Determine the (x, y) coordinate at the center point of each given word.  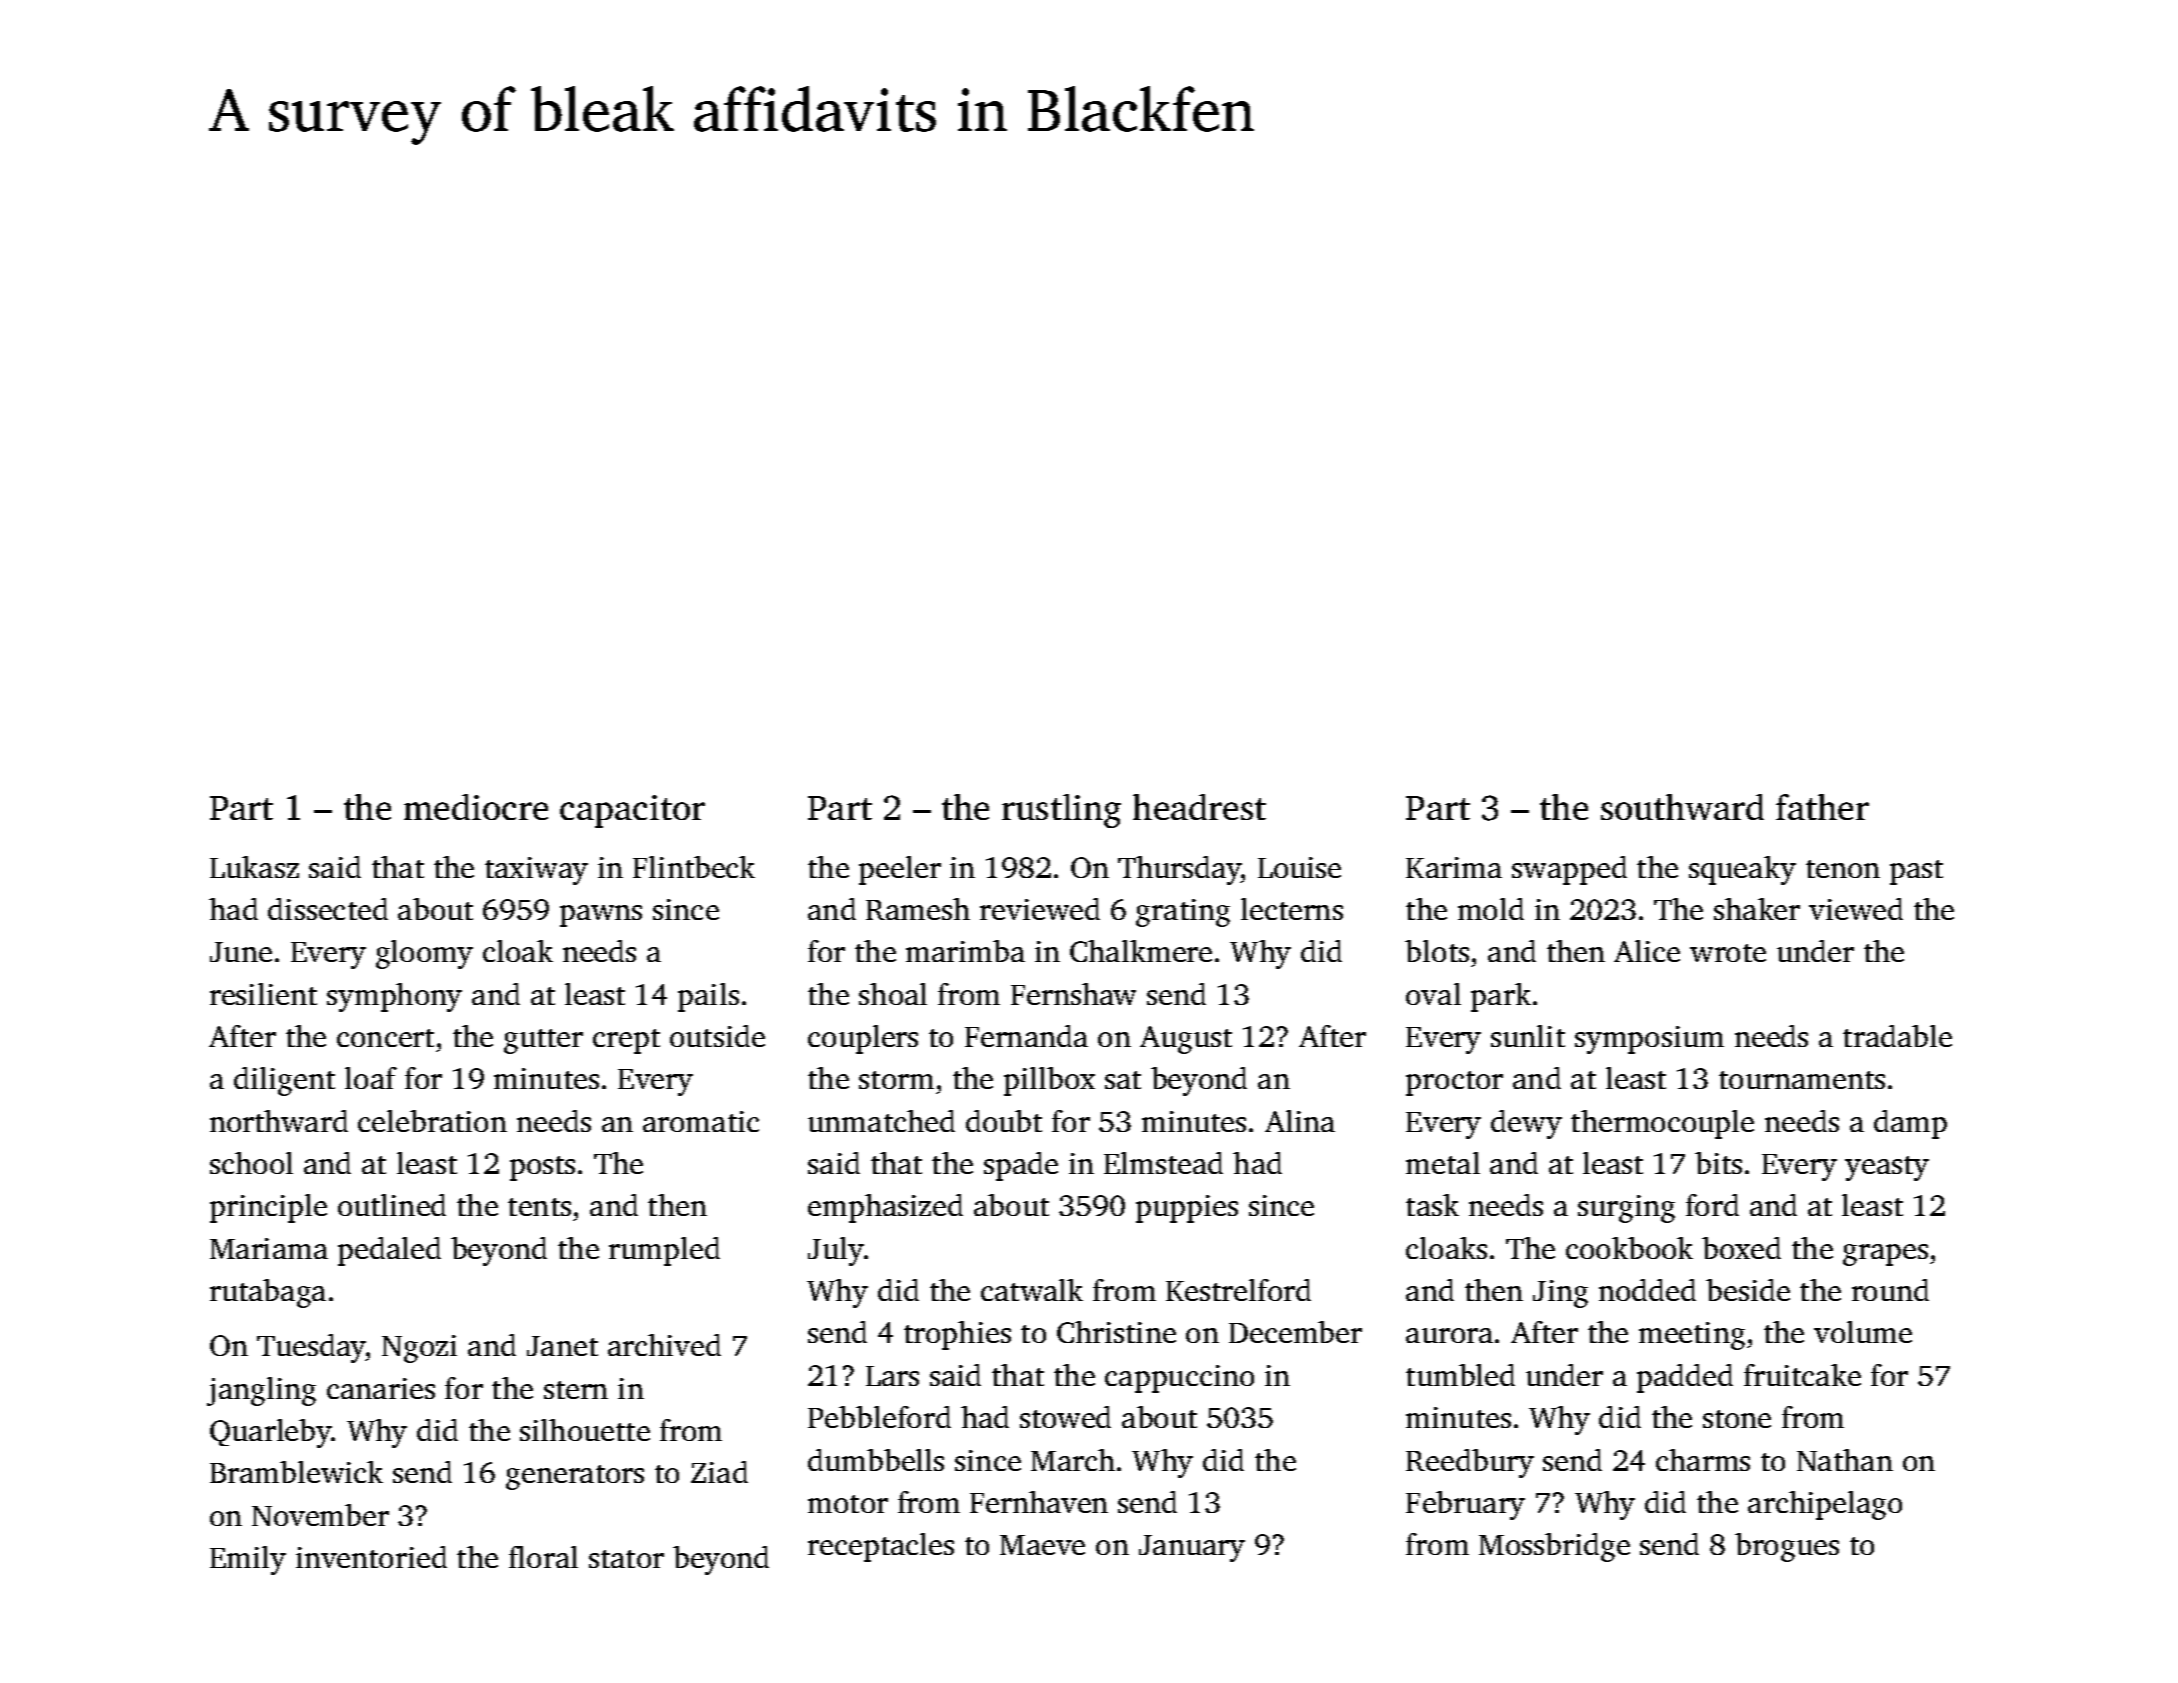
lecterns (1292, 909)
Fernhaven (1039, 1502)
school (251, 1163)
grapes (1885, 1255)
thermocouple (1662, 1124)
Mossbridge (1554, 1547)
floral (543, 1557)
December (1295, 1332)
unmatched (881, 1121)
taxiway (536, 871)
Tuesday (311, 1348)
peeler (900, 870)
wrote (1728, 953)
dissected (328, 909)
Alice (1647, 951)
